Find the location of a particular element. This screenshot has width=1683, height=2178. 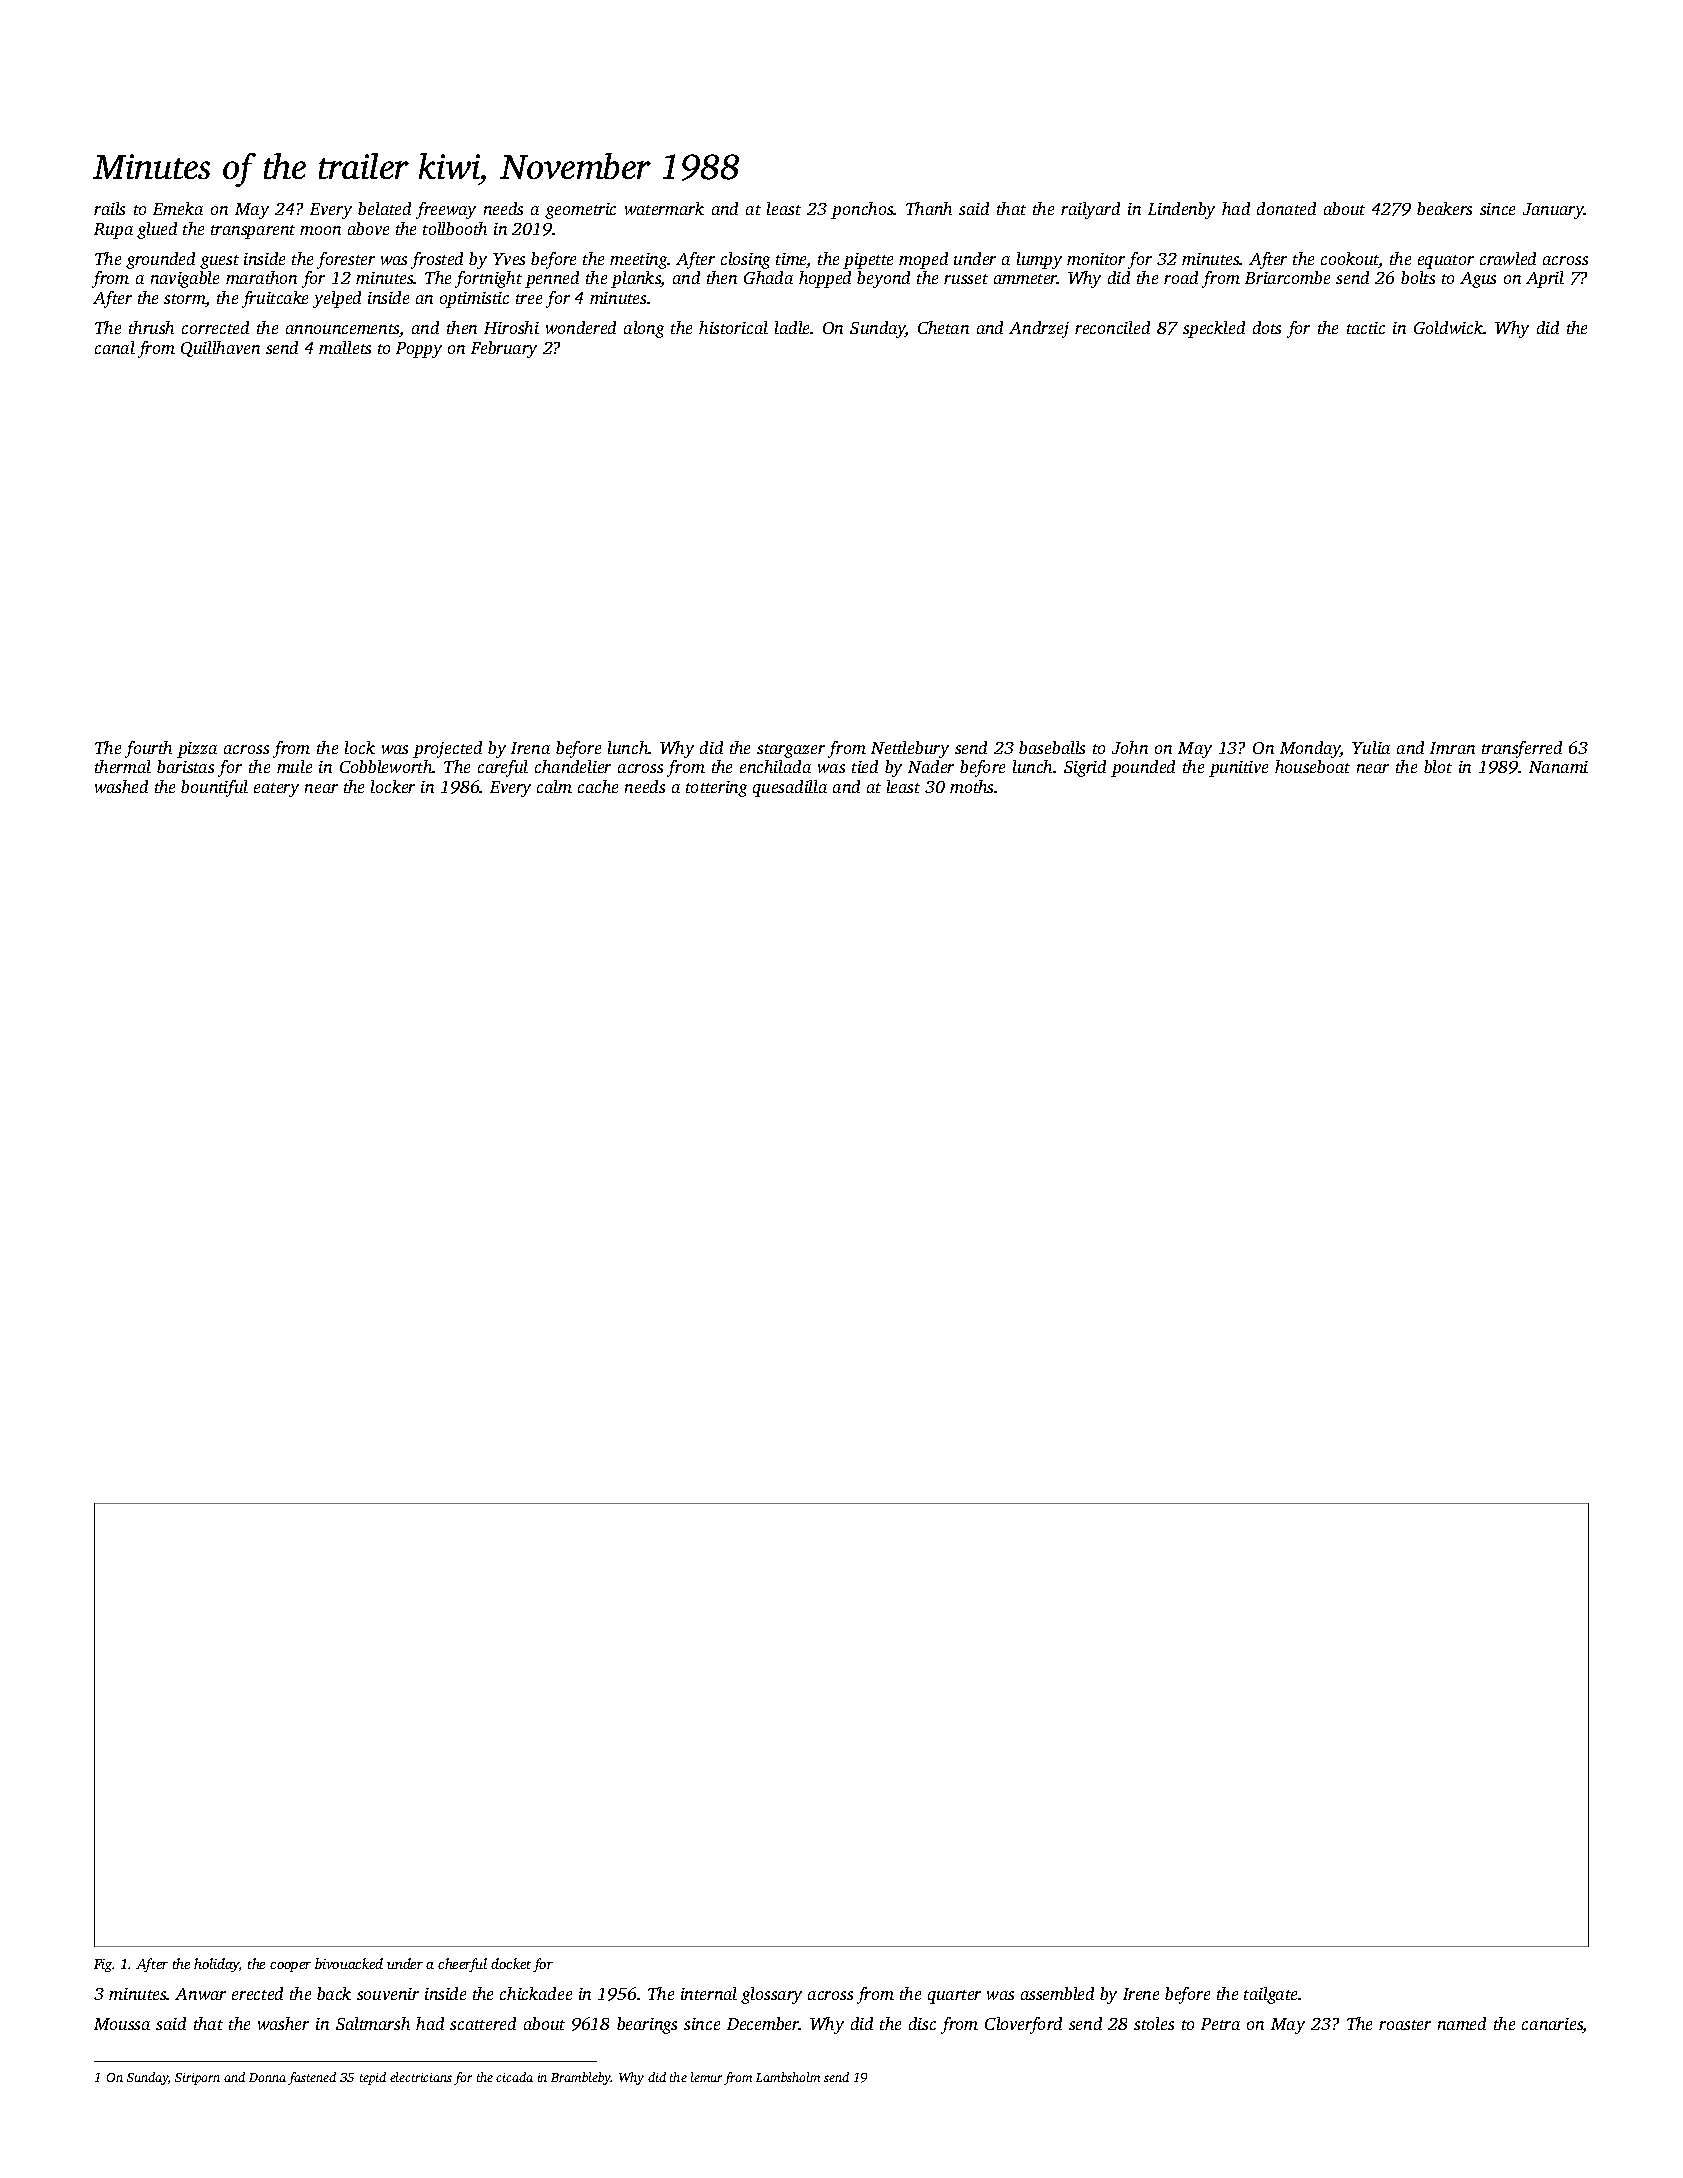

cheerful is located at coordinates (462, 1965).
